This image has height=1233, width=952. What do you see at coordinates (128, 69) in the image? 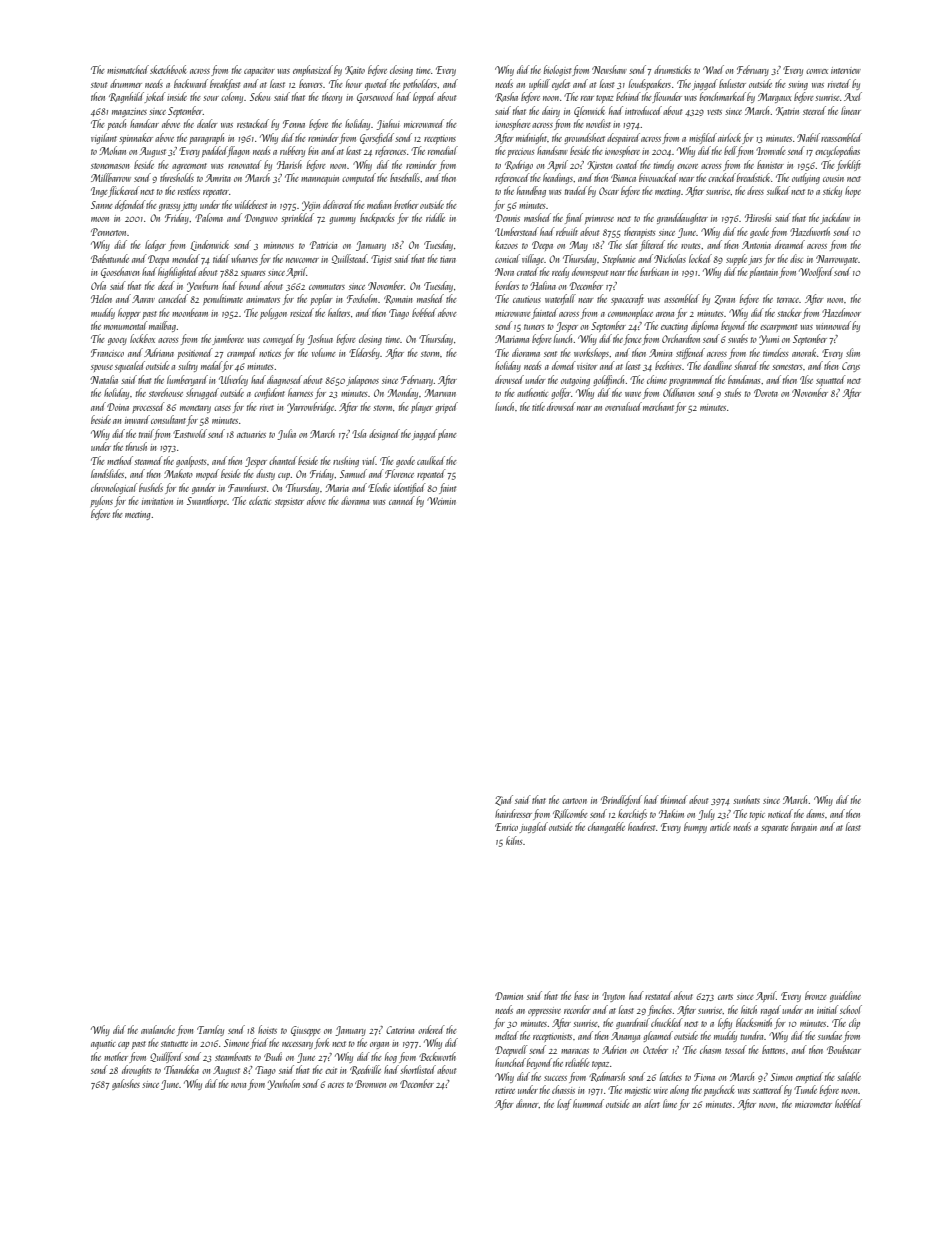
I see `mismatched` at bounding box center [128, 69].
